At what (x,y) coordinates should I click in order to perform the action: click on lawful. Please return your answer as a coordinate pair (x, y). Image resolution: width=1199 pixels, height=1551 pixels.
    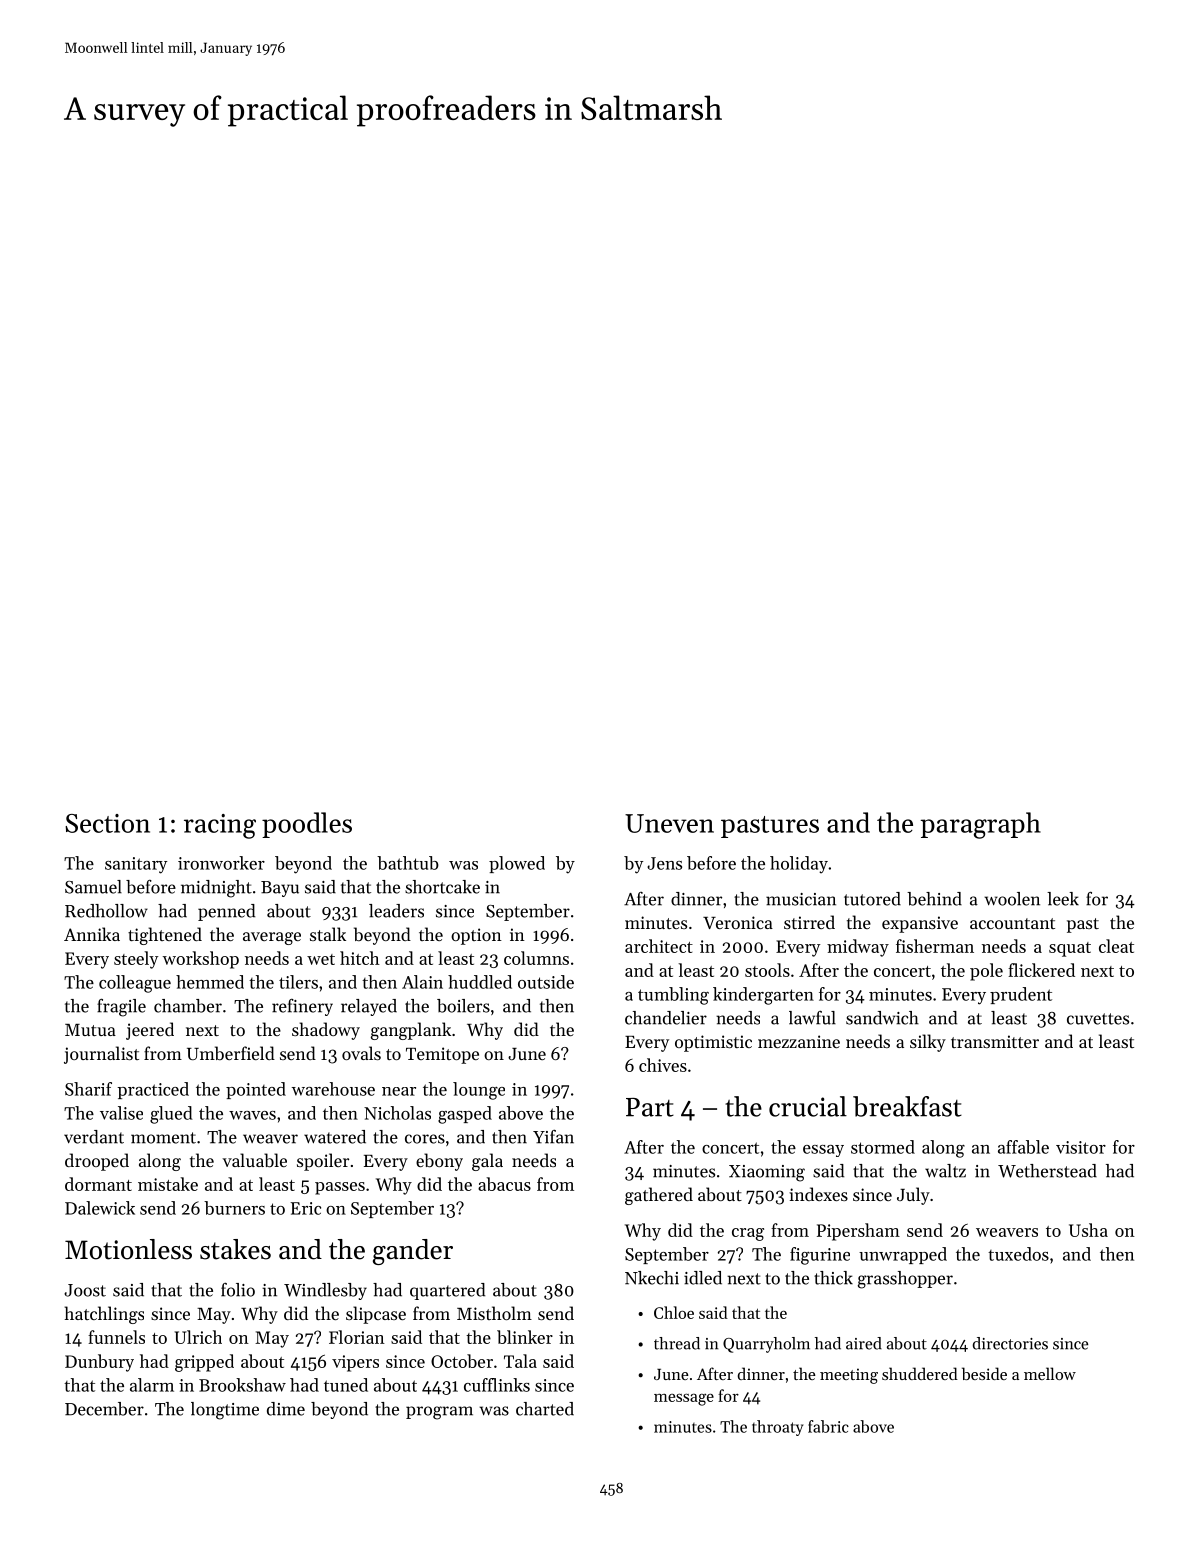
    Looking at the image, I should click on (812, 1018).
